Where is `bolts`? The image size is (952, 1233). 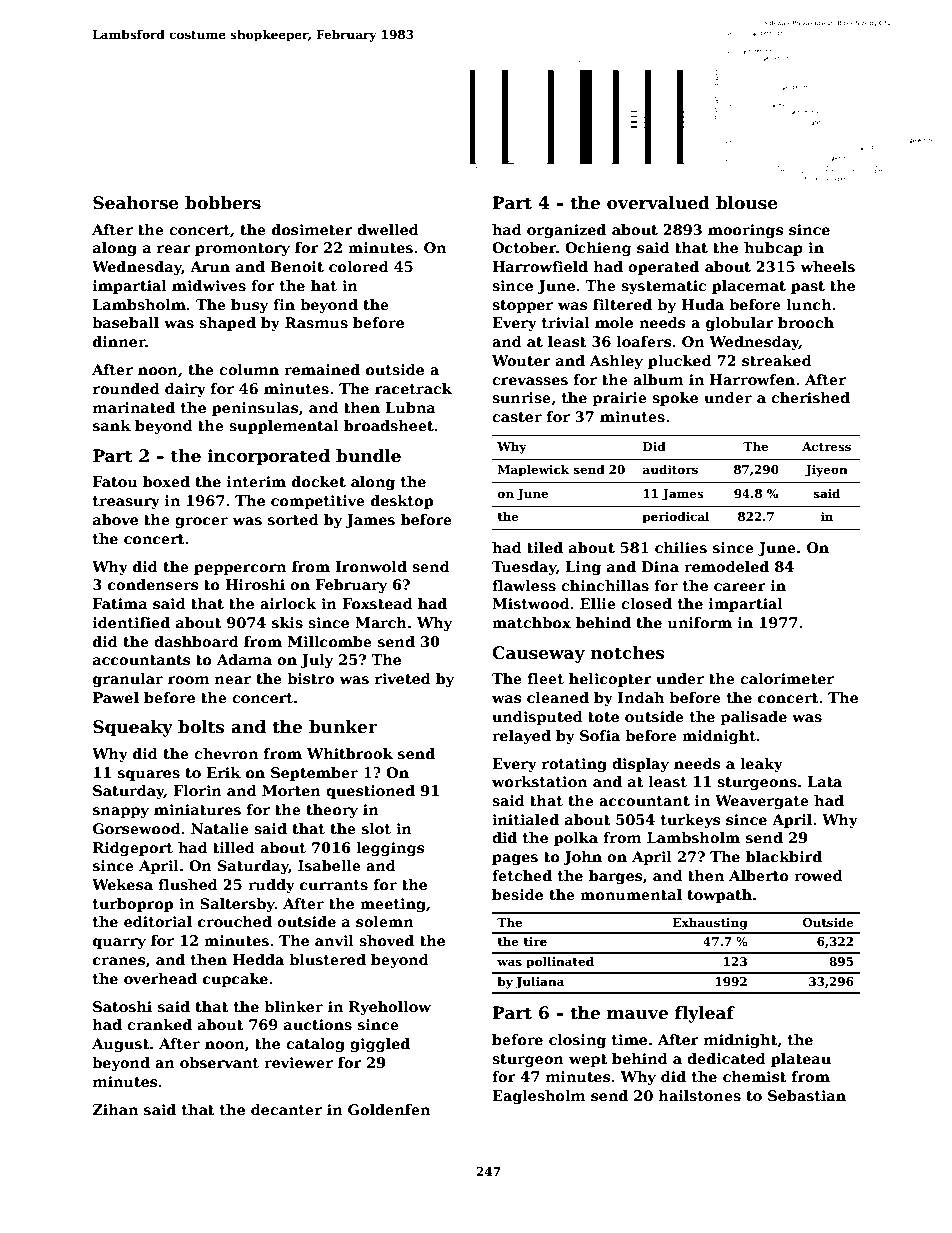
bolts is located at coordinates (201, 727).
